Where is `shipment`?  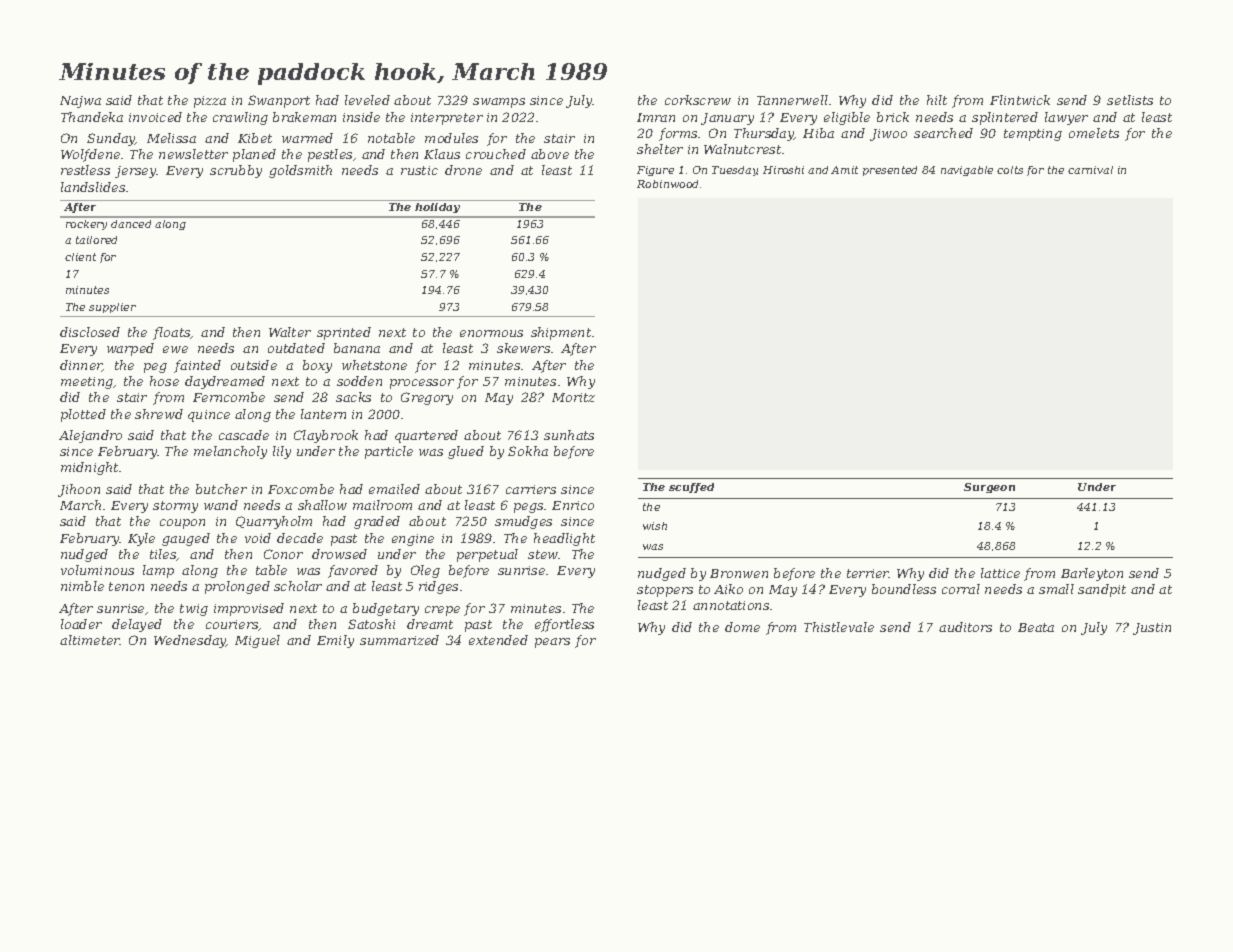
shipment is located at coordinates (561, 333).
